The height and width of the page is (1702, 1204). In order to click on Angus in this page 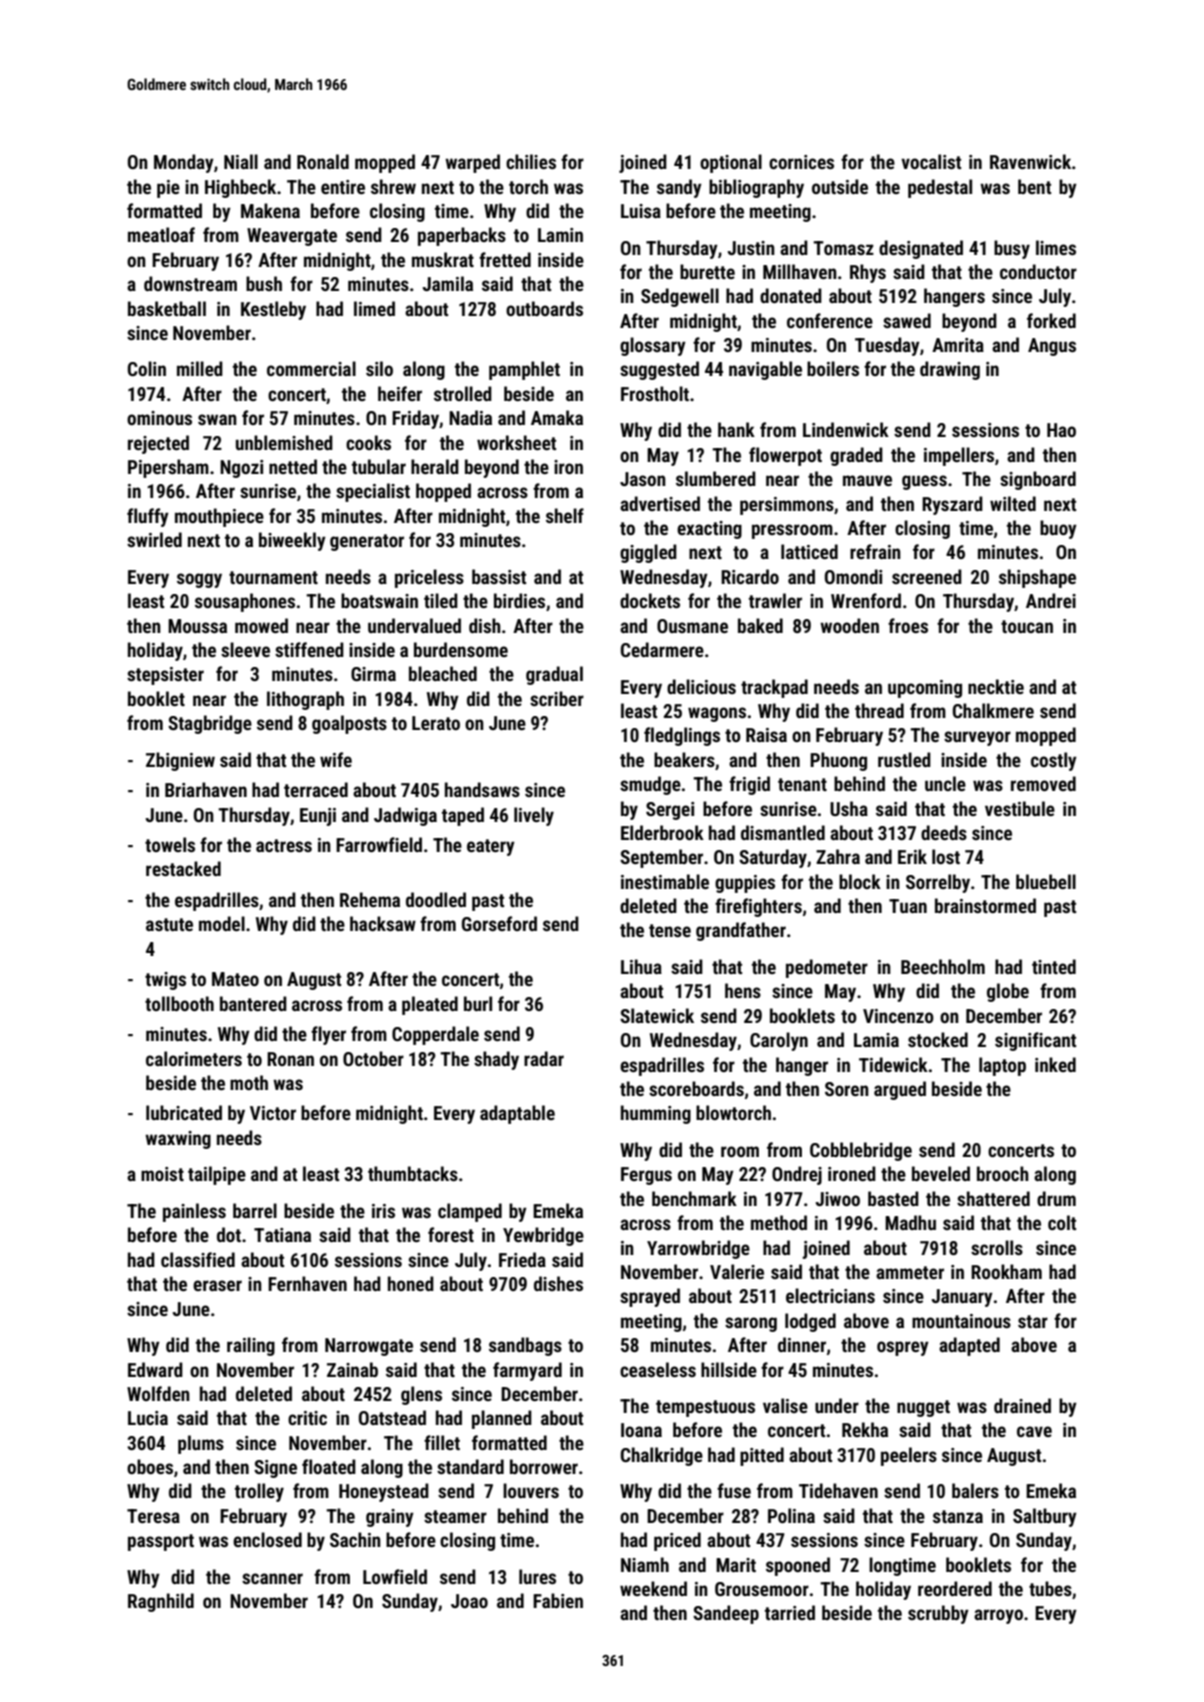, I will do `click(1052, 347)`.
